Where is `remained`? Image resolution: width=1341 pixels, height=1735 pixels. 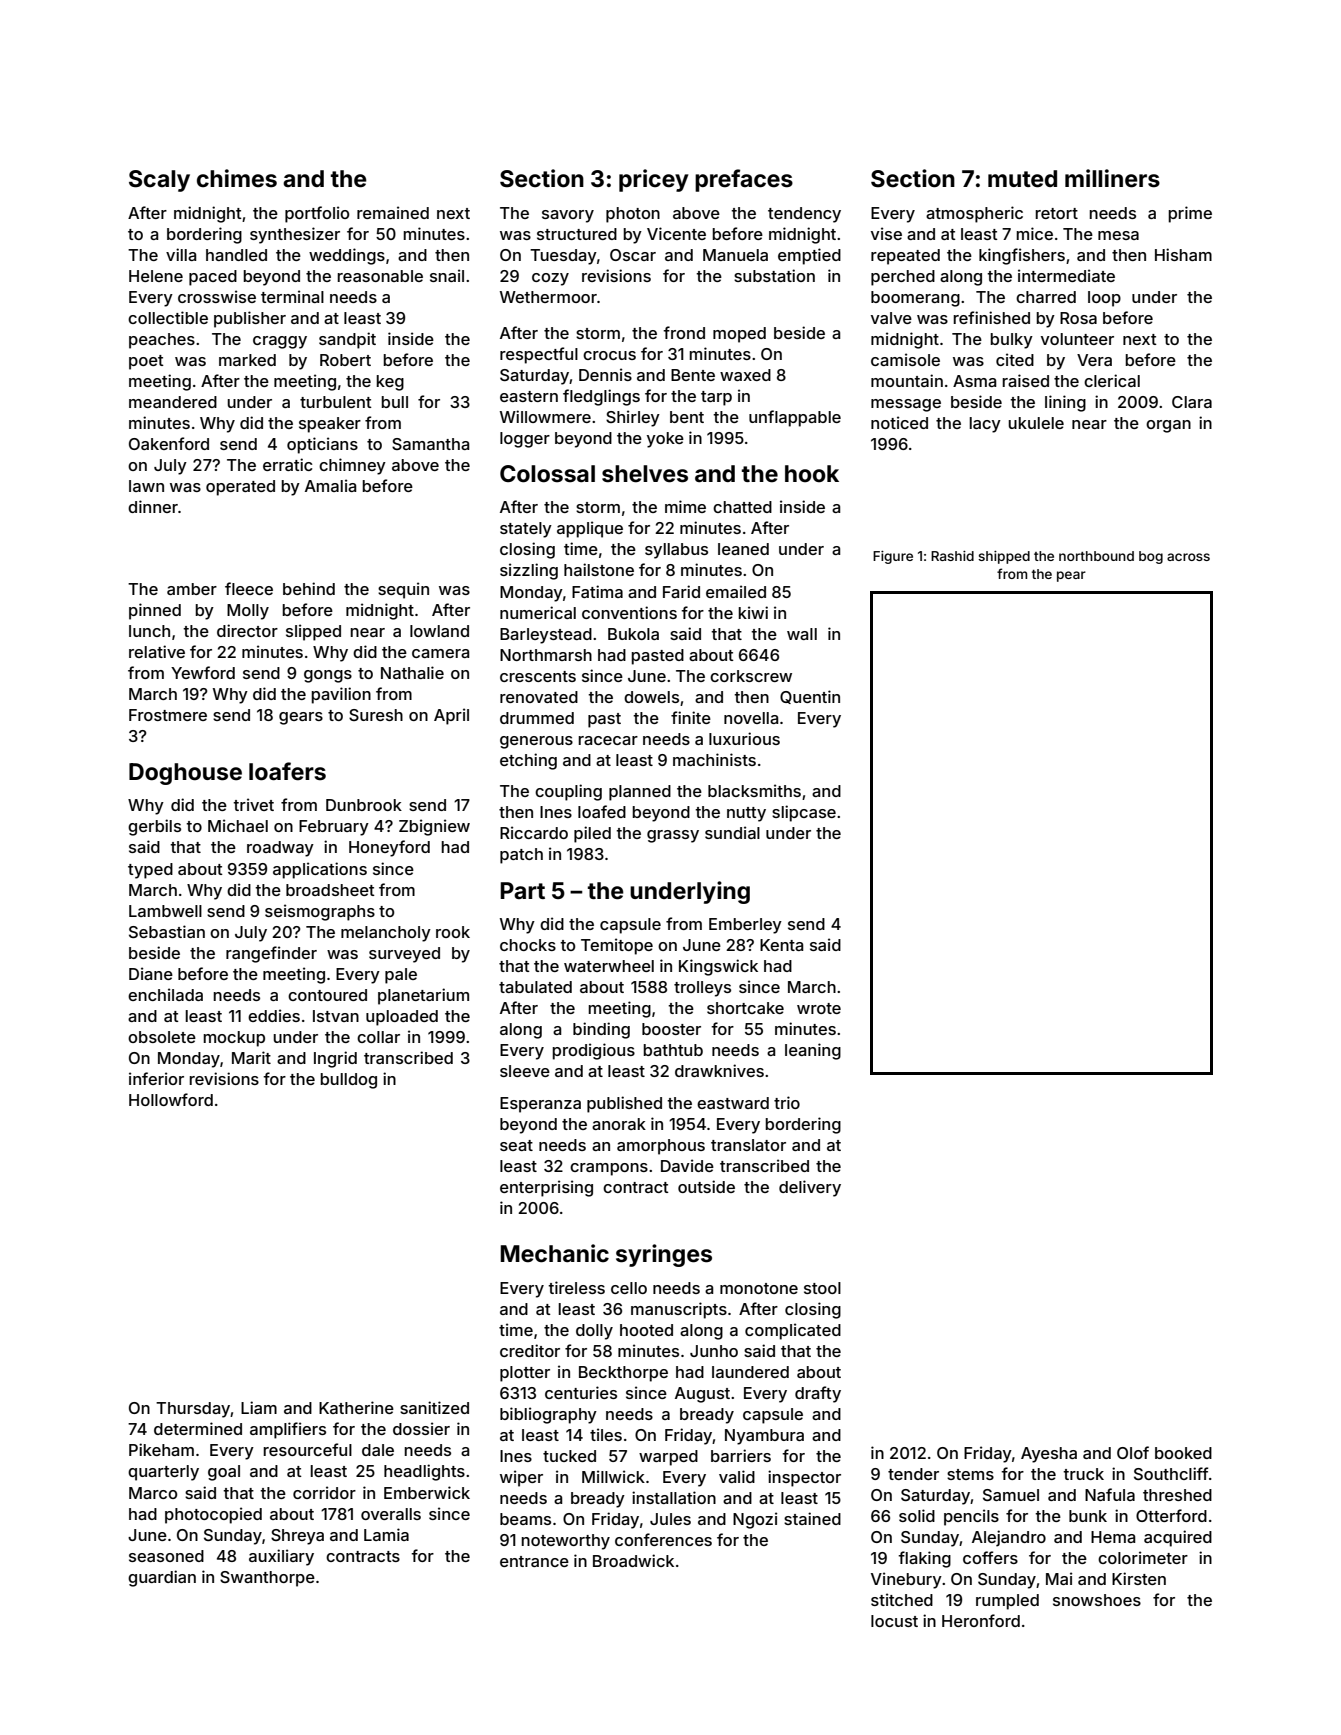
remained is located at coordinates (393, 212).
